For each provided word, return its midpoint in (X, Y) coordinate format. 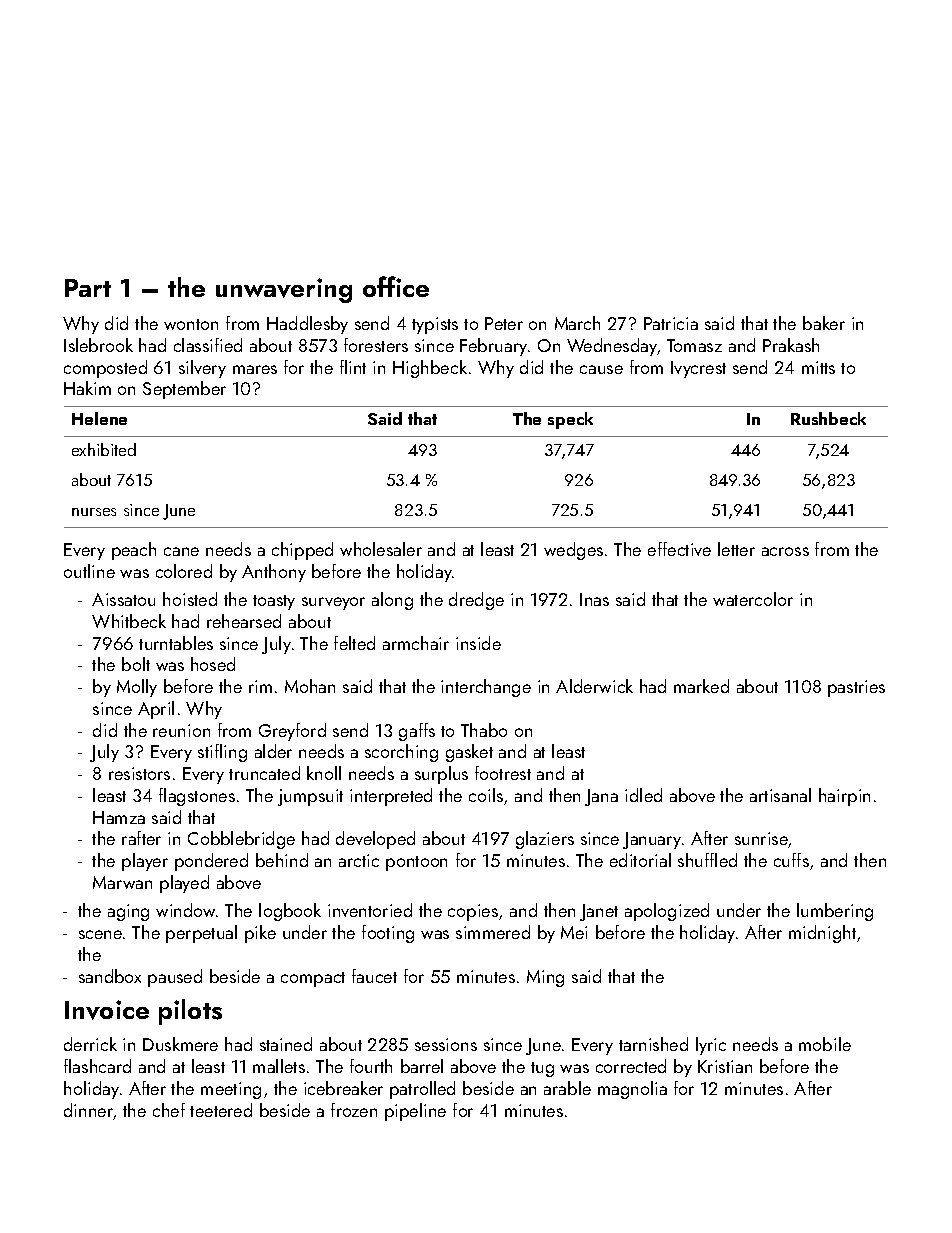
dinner (89, 1111)
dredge (476, 601)
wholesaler (381, 549)
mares (255, 369)
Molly (137, 688)
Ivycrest (698, 369)
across (785, 551)
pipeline (415, 1112)
